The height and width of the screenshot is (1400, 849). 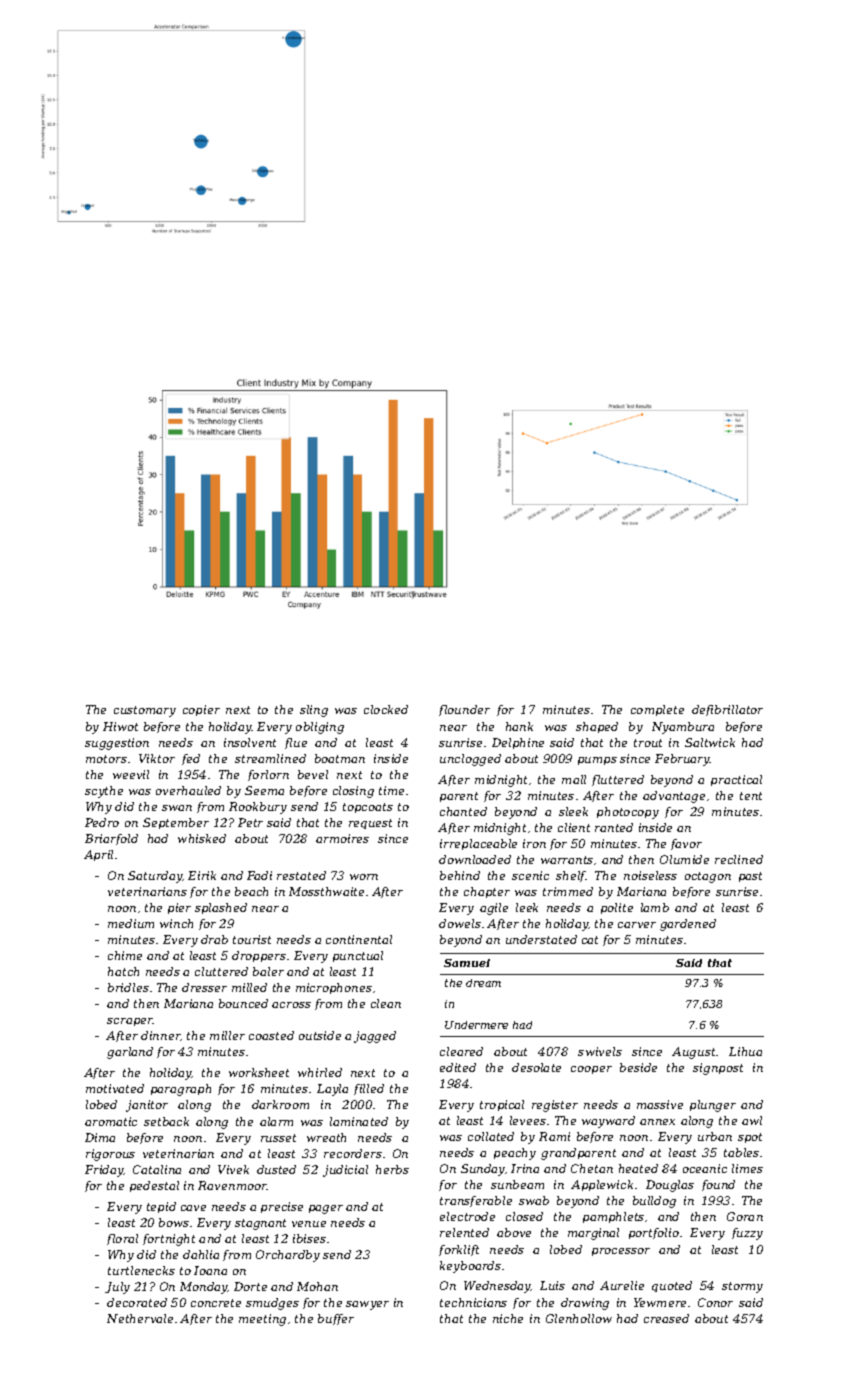 I want to click on limes, so click(x=747, y=1168).
